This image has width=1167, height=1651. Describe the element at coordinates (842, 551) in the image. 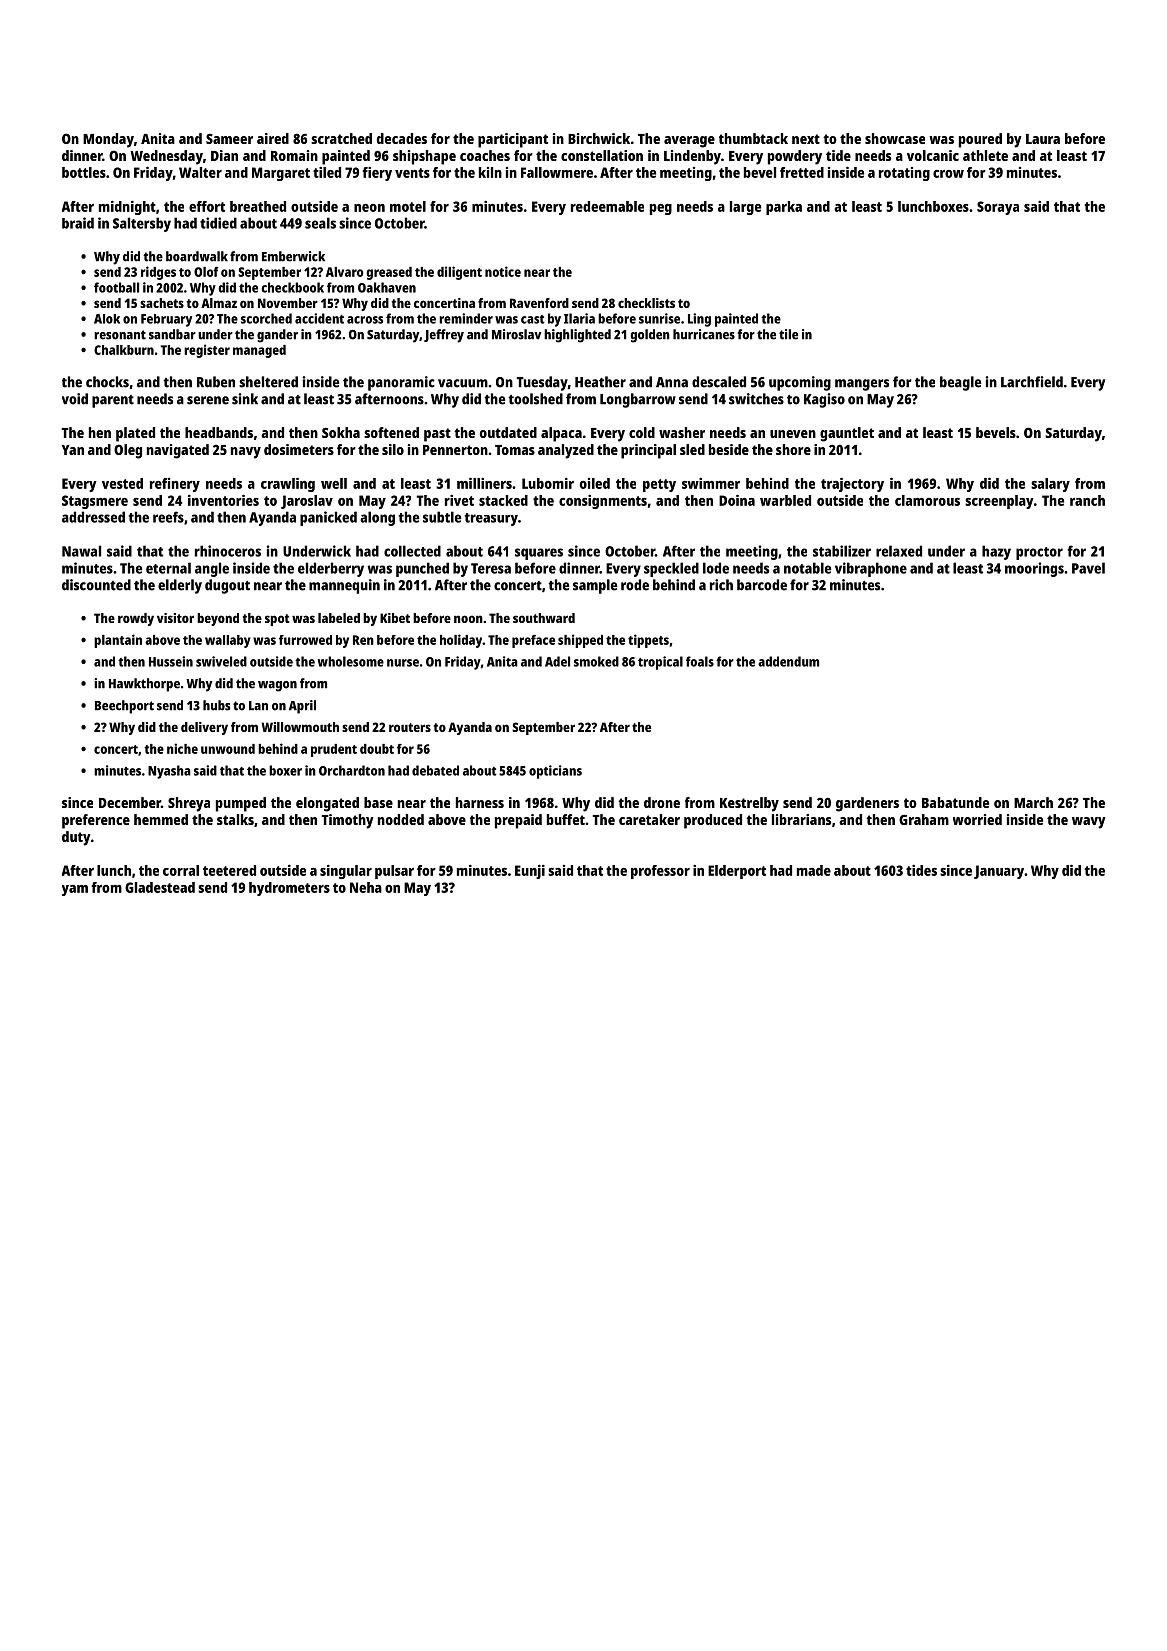

I see `stabilizer` at that location.
